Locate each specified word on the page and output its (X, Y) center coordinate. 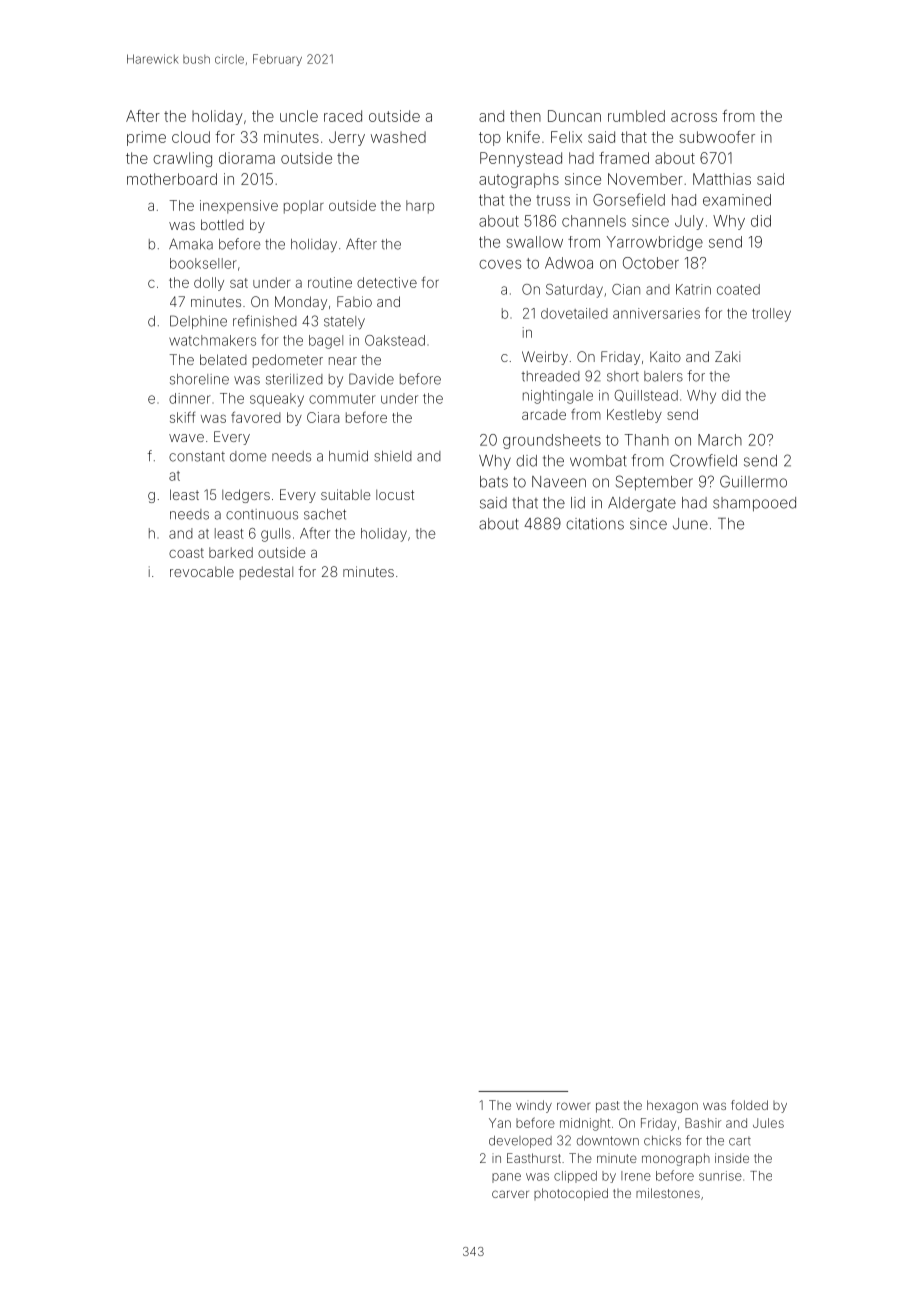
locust (395, 495)
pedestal (266, 573)
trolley (771, 315)
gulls (276, 535)
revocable (202, 571)
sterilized (294, 379)
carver (510, 1194)
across (694, 117)
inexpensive (239, 207)
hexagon (672, 1106)
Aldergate (642, 504)
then (525, 116)
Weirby (545, 358)
